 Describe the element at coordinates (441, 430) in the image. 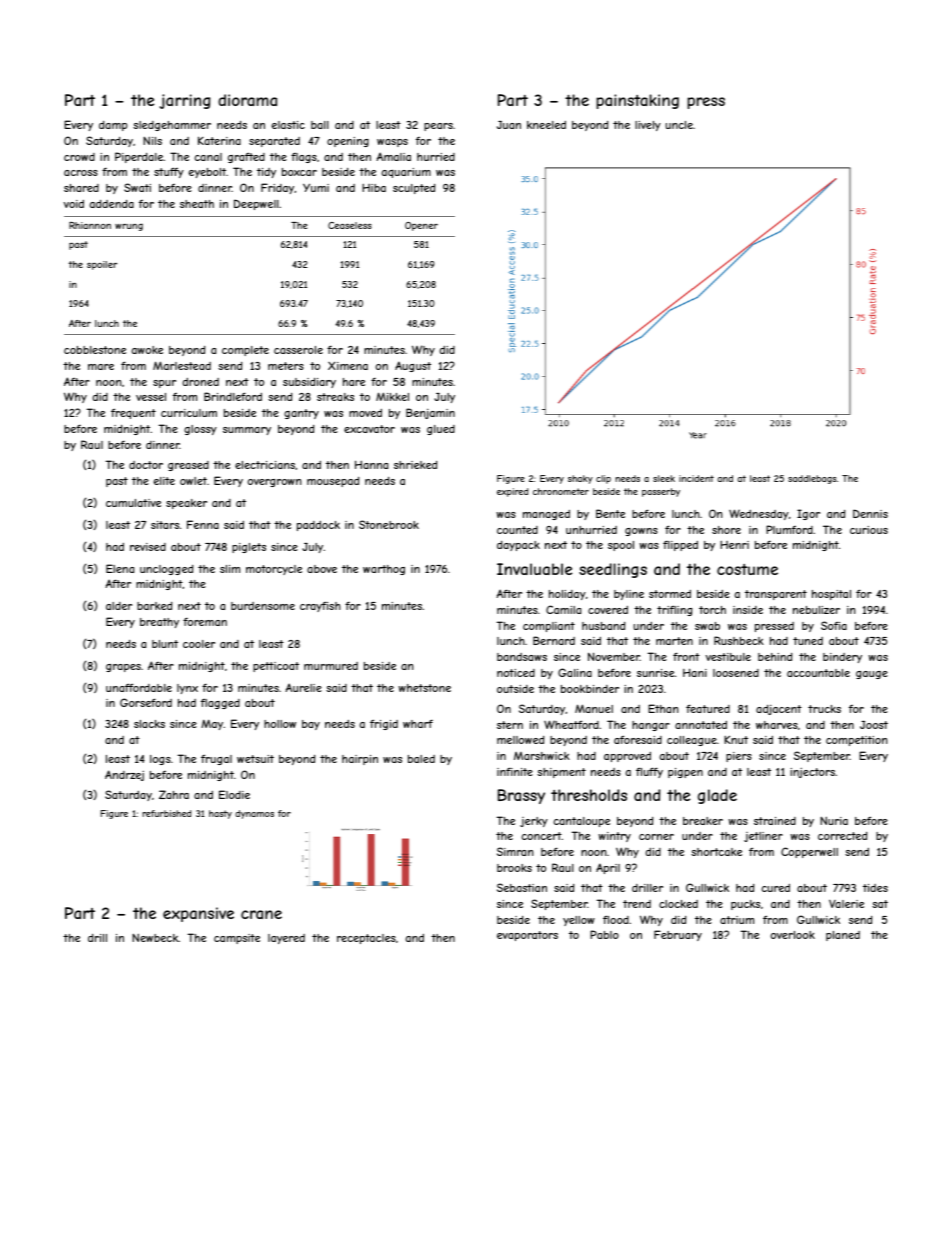

I see `glued` at that location.
